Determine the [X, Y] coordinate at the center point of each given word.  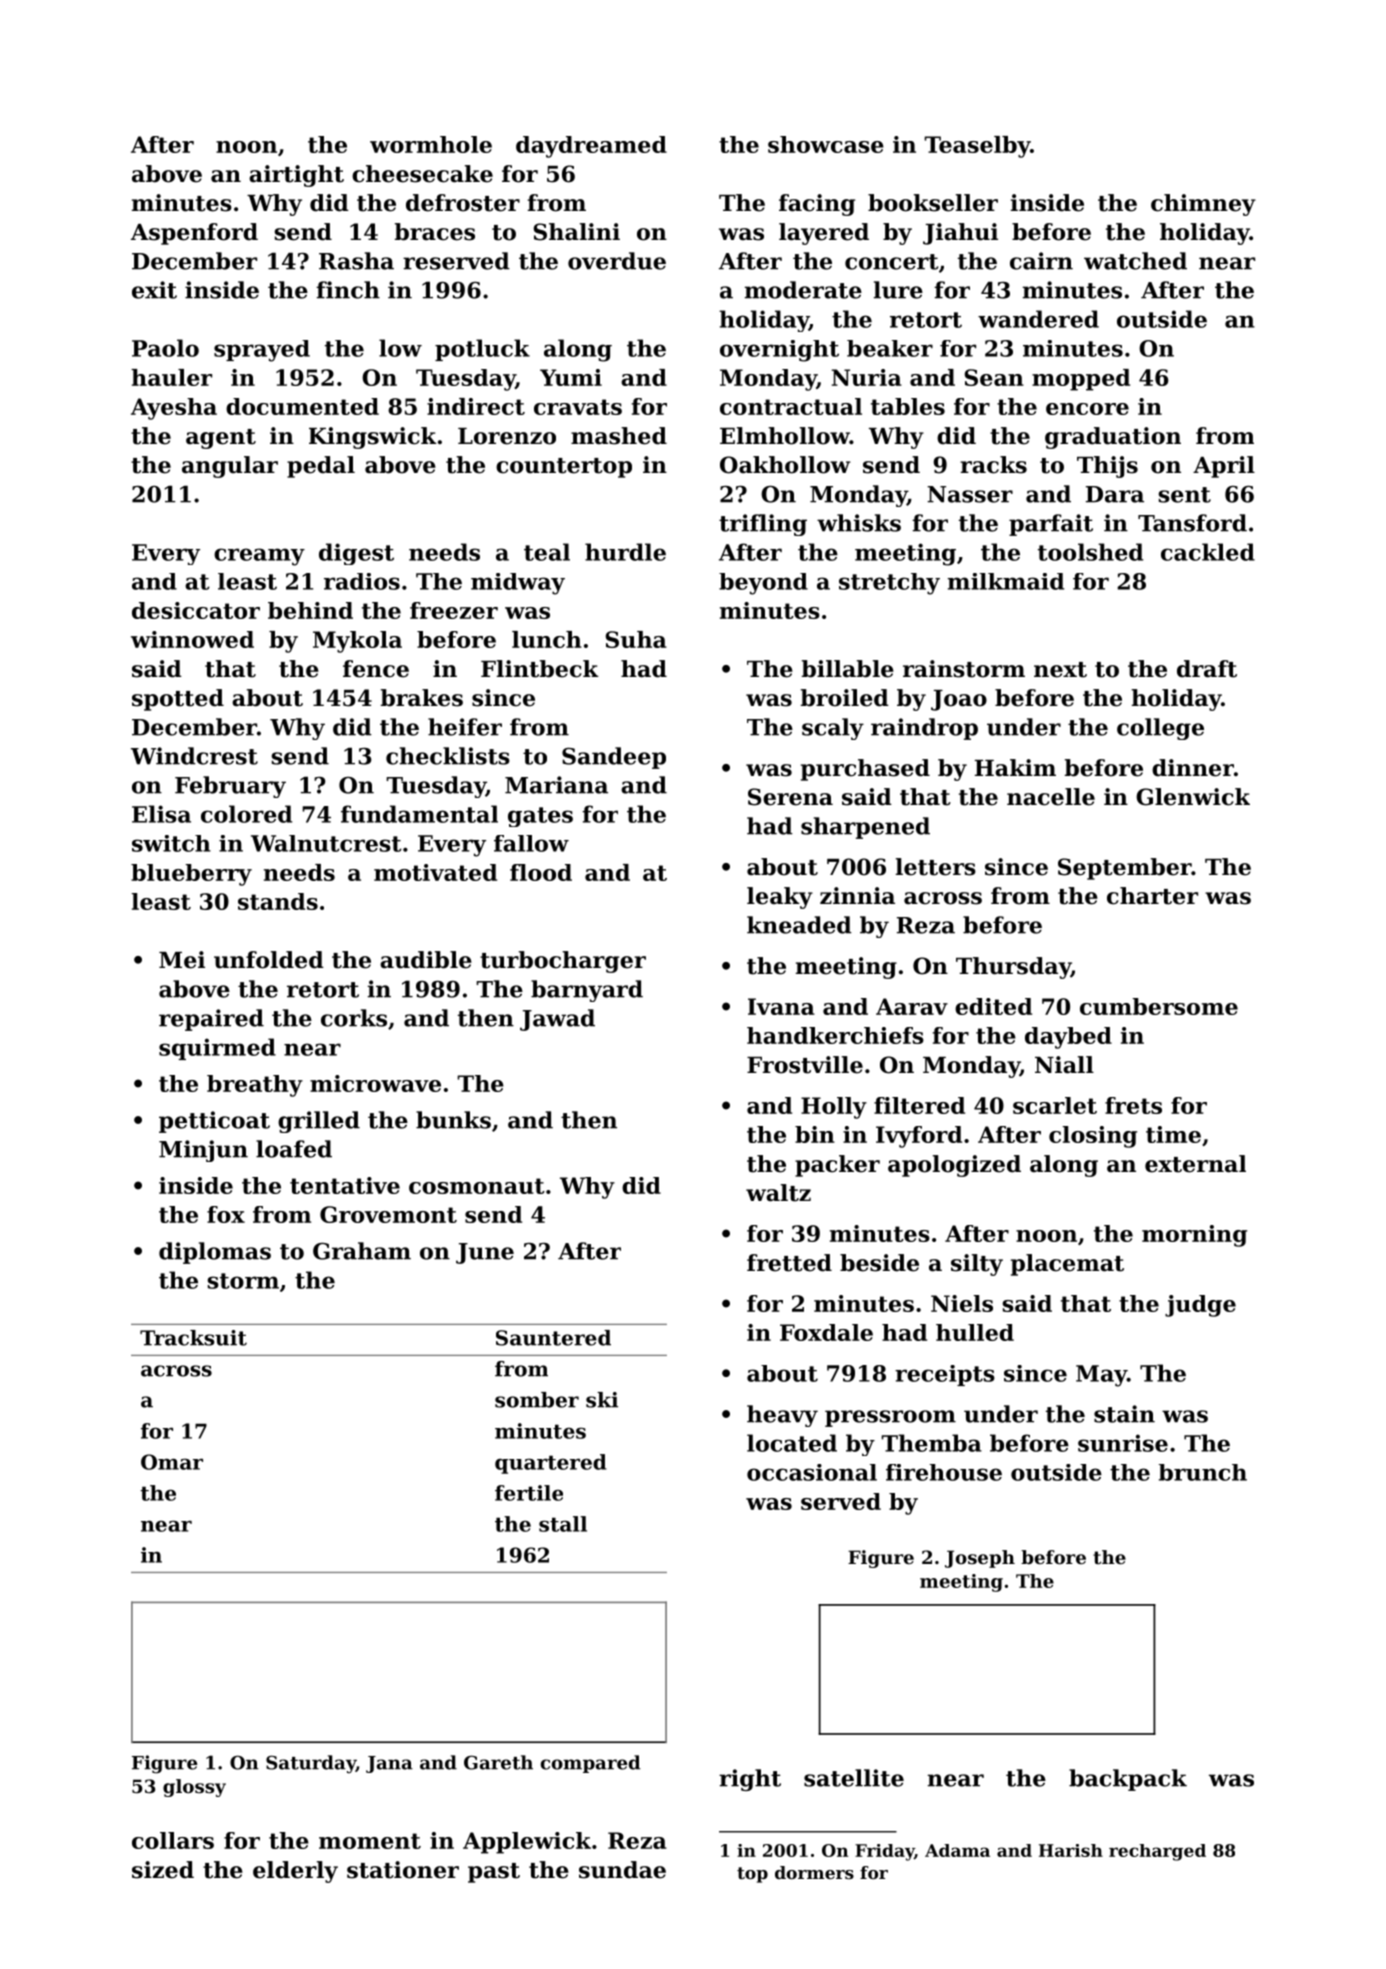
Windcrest [194, 756]
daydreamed [591, 147]
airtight [296, 176]
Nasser [970, 494]
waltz [778, 1193]
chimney [1203, 205]
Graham [362, 1251]
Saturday [311, 1764]
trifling [763, 525]
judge [1200, 1306]
